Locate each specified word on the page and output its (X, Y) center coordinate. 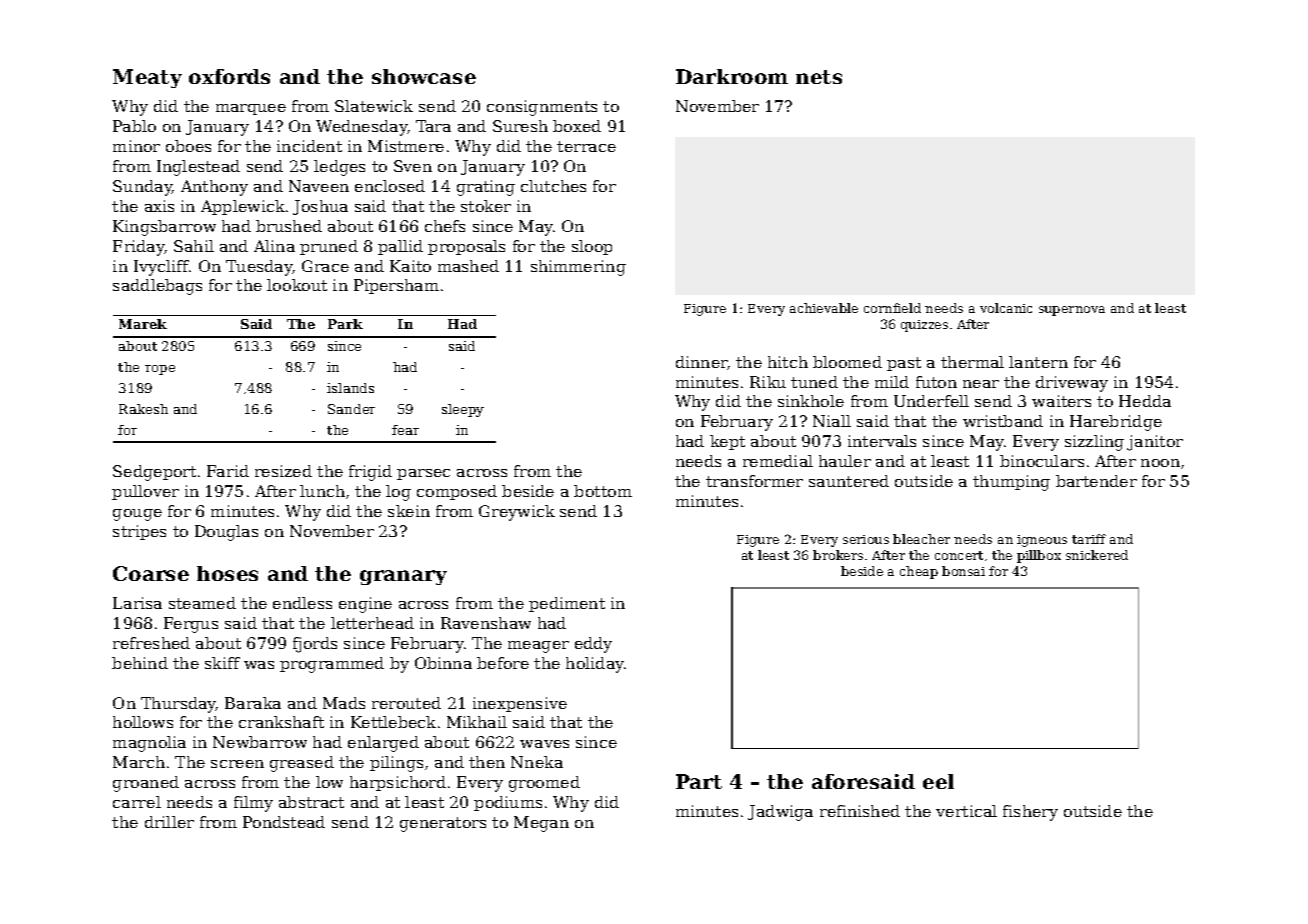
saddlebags (157, 287)
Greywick (517, 513)
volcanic (1006, 308)
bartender (1096, 481)
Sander (351, 409)
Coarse (151, 573)
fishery (1030, 813)
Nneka (537, 762)
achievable (824, 308)
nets (819, 77)
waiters (1061, 401)
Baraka (253, 703)
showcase (424, 76)
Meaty (147, 78)
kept (727, 442)
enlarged (383, 744)
